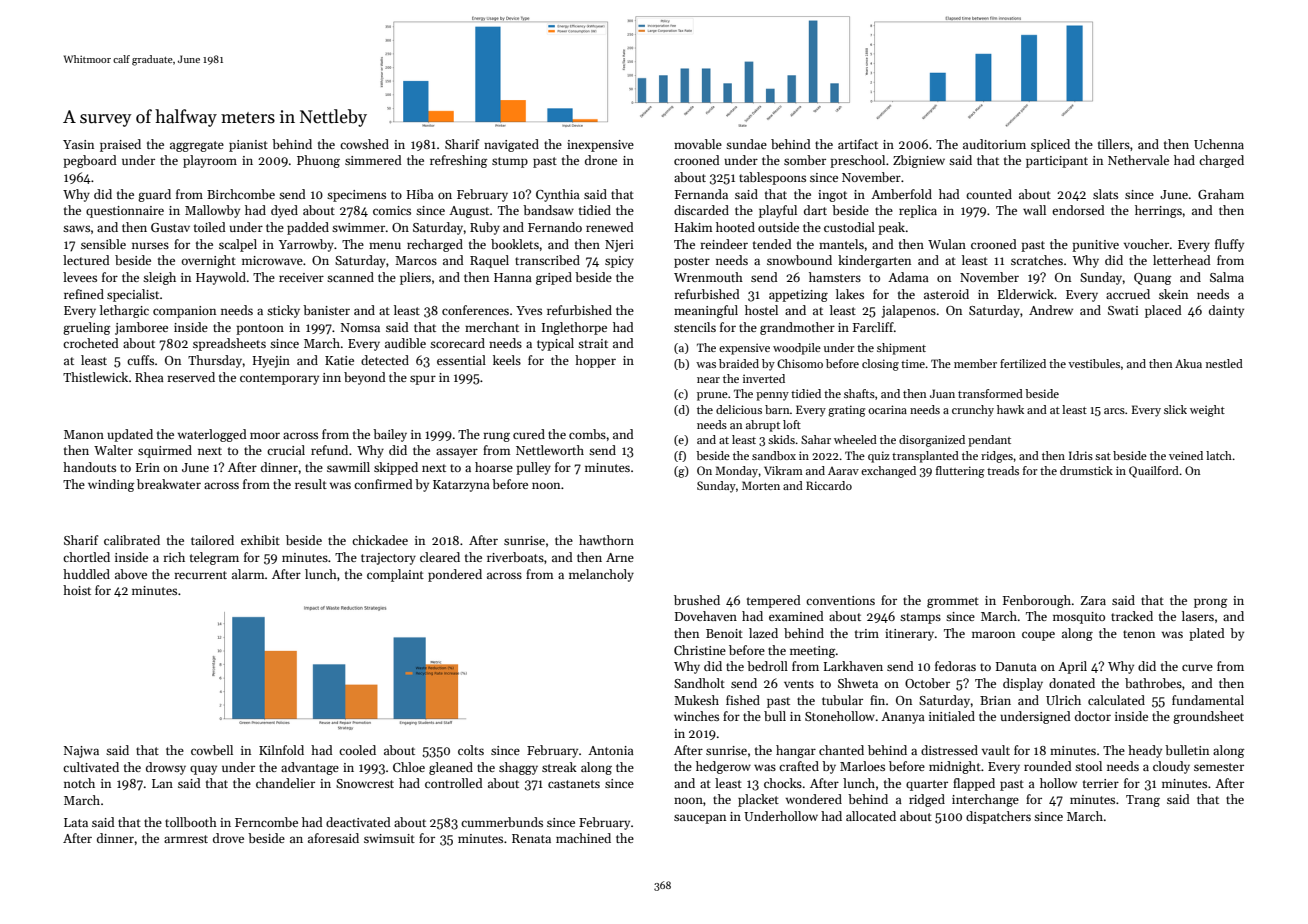 The width and height of the screenshot is (1308, 924). I want to click on Quailford, so click(1154, 472).
